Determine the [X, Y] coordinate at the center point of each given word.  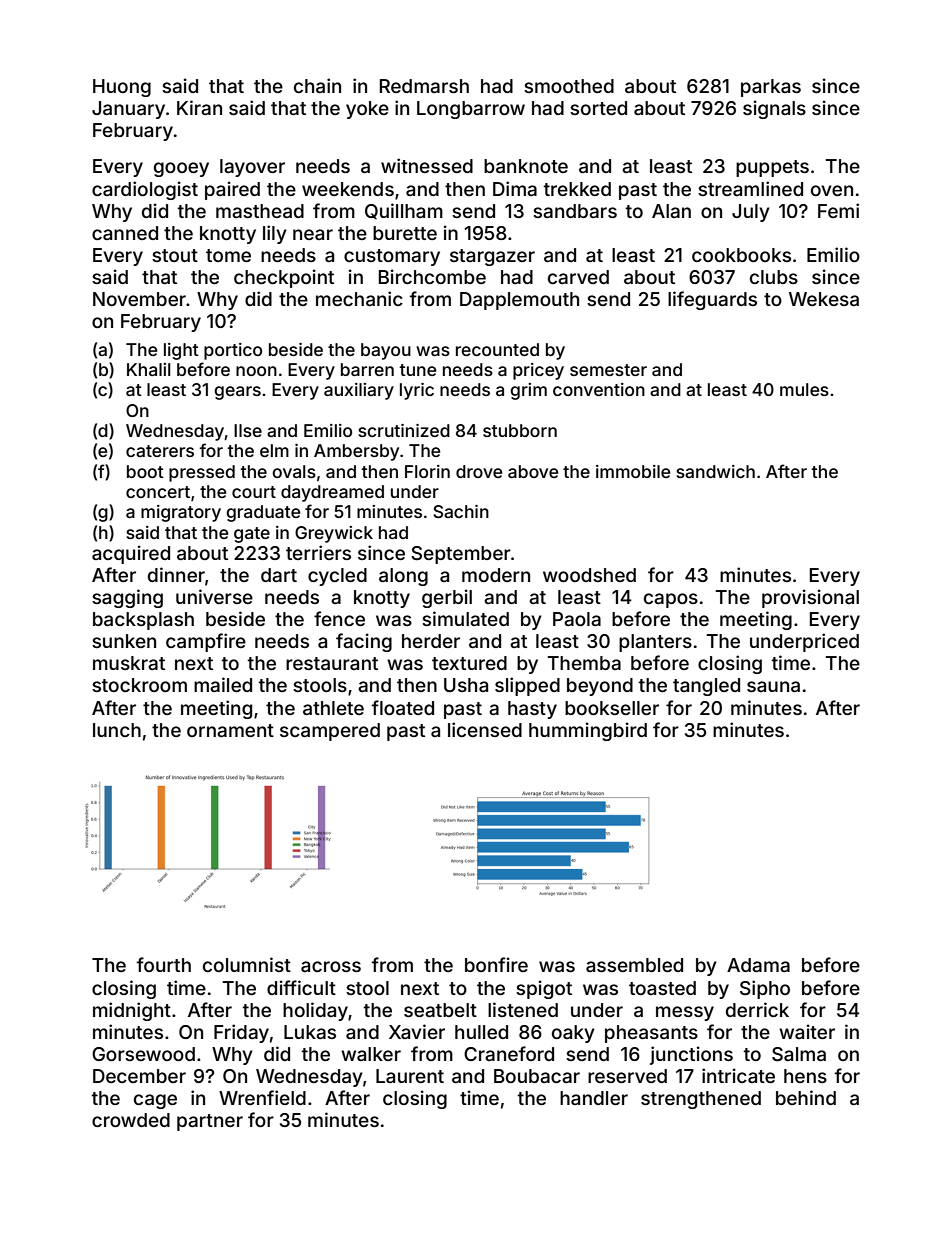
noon [256, 371]
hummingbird [588, 731]
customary [392, 257]
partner [210, 1122]
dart [279, 575]
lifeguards [712, 300]
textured [469, 663]
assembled [634, 965]
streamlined [750, 188]
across [331, 966]
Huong [122, 88]
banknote [526, 166]
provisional [810, 598]
